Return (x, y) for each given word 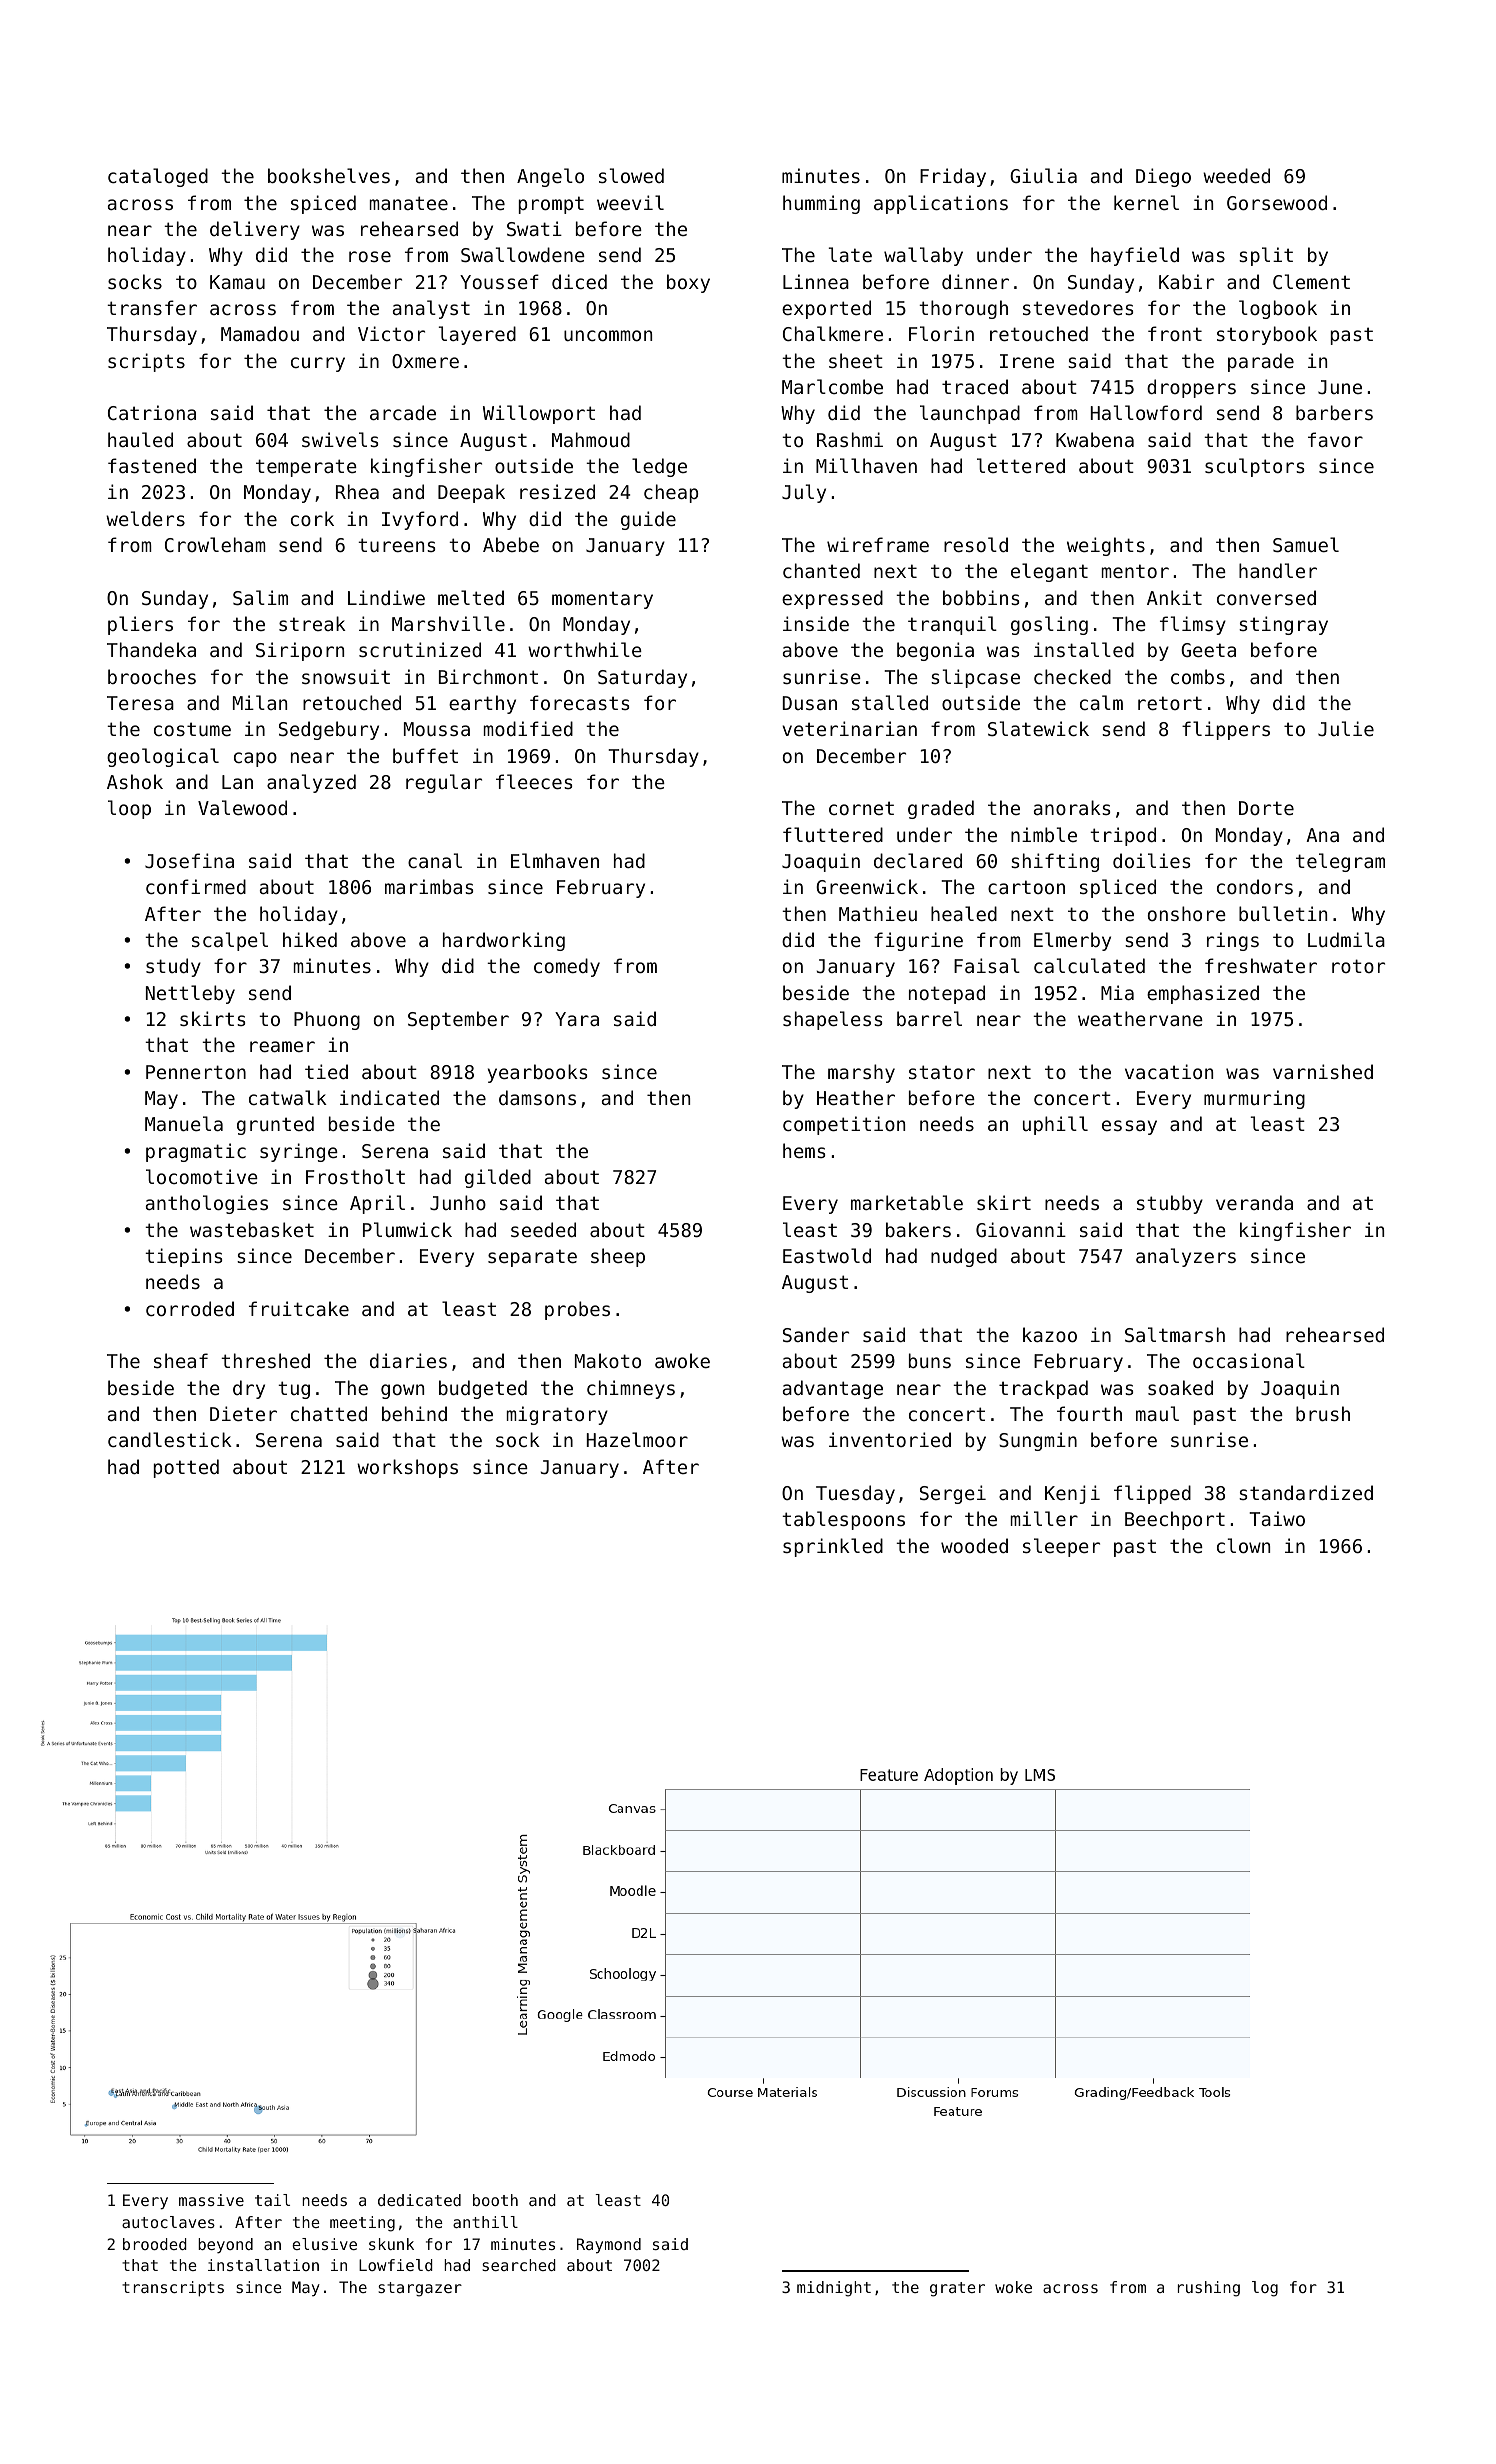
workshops (407, 1468)
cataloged (158, 177)
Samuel (1306, 544)
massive (211, 2200)
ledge (659, 467)
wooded (974, 1545)
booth (495, 2200)
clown (1243, 1545)
